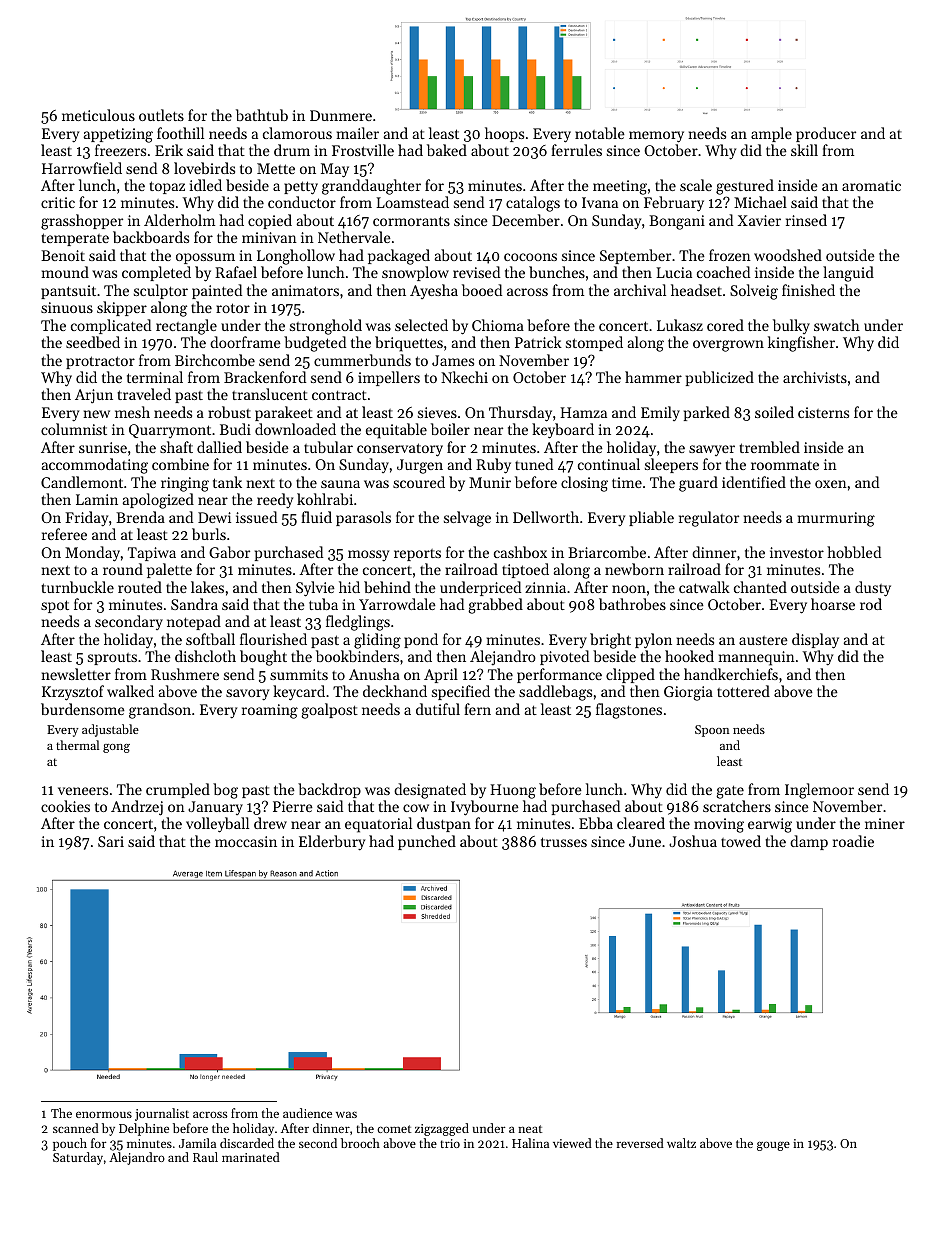  Describe the element at coordinates (629, 589) in the screenshot. I see `noon` at that location.
